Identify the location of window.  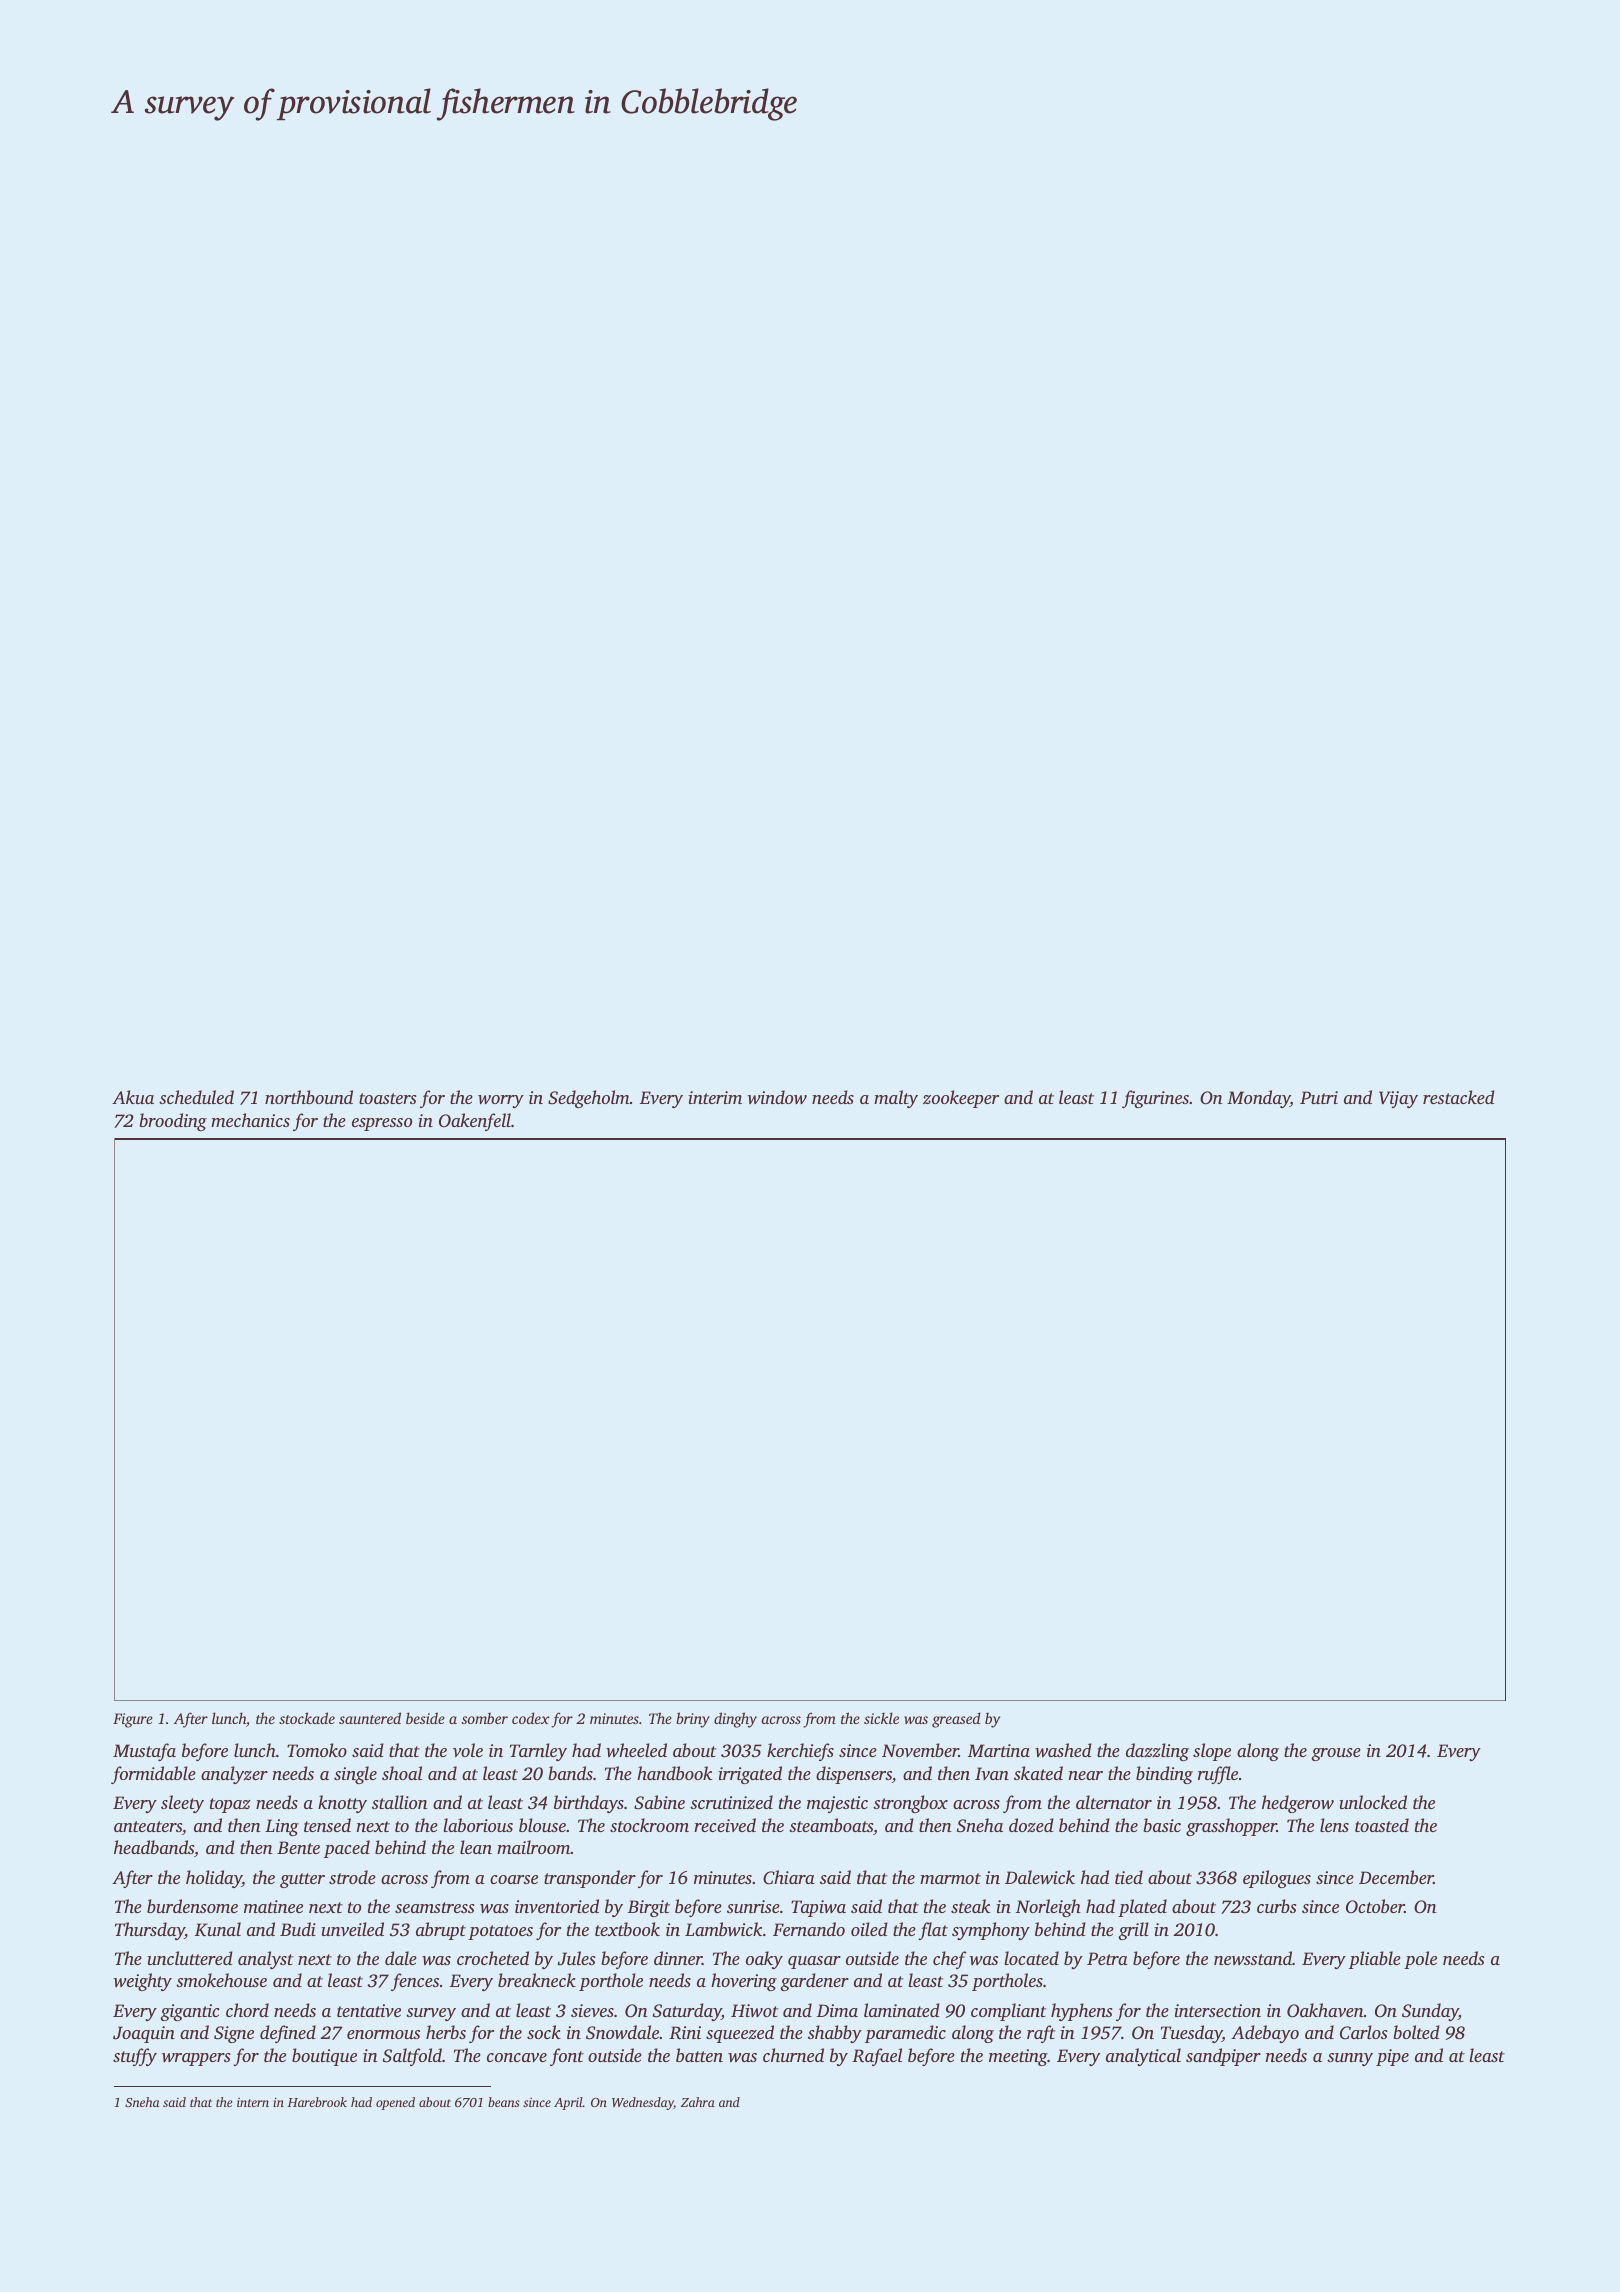
(777, 1097).
